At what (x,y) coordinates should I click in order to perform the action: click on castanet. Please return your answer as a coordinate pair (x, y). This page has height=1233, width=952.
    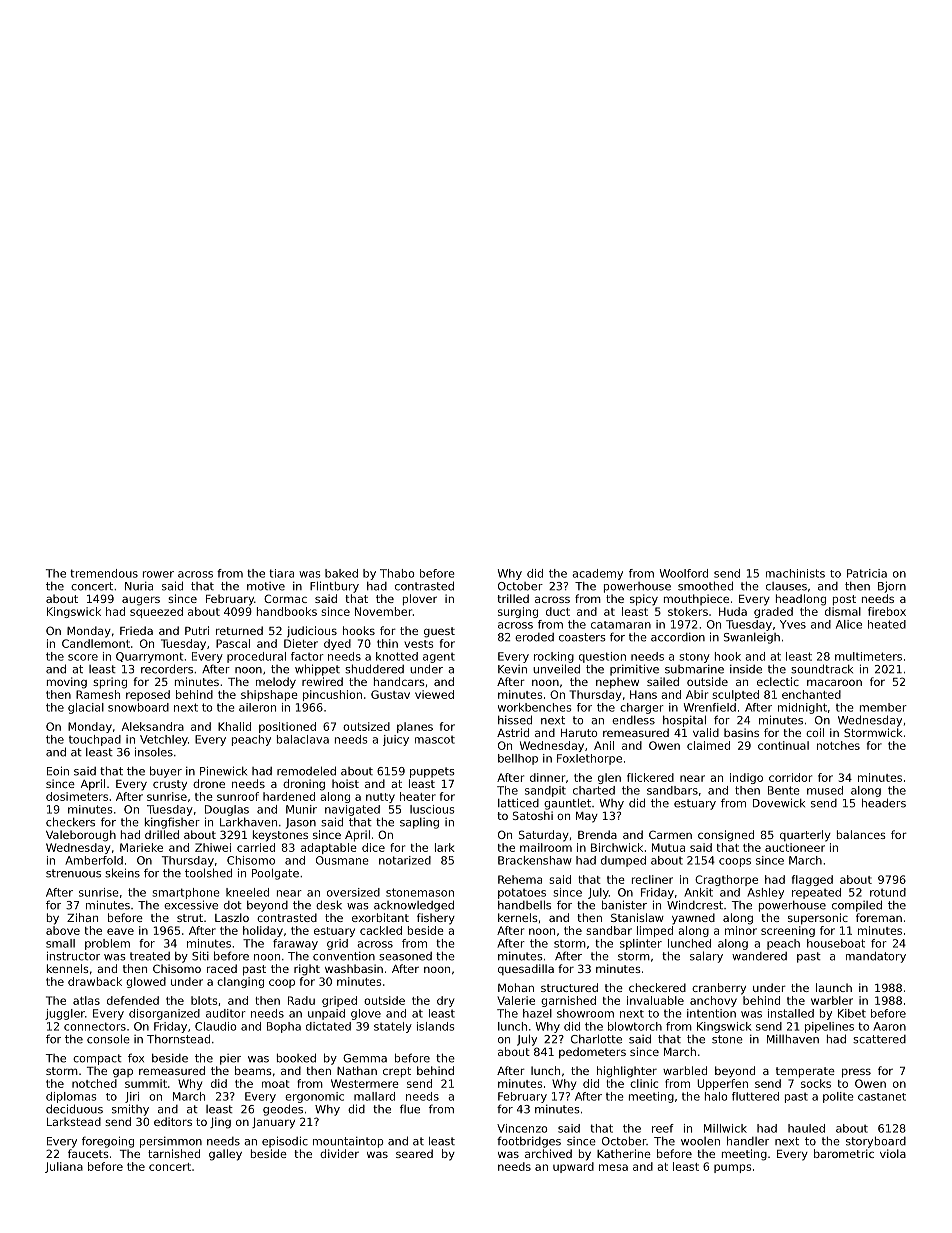
    Looking at the image, I should click on (882, 1097).
